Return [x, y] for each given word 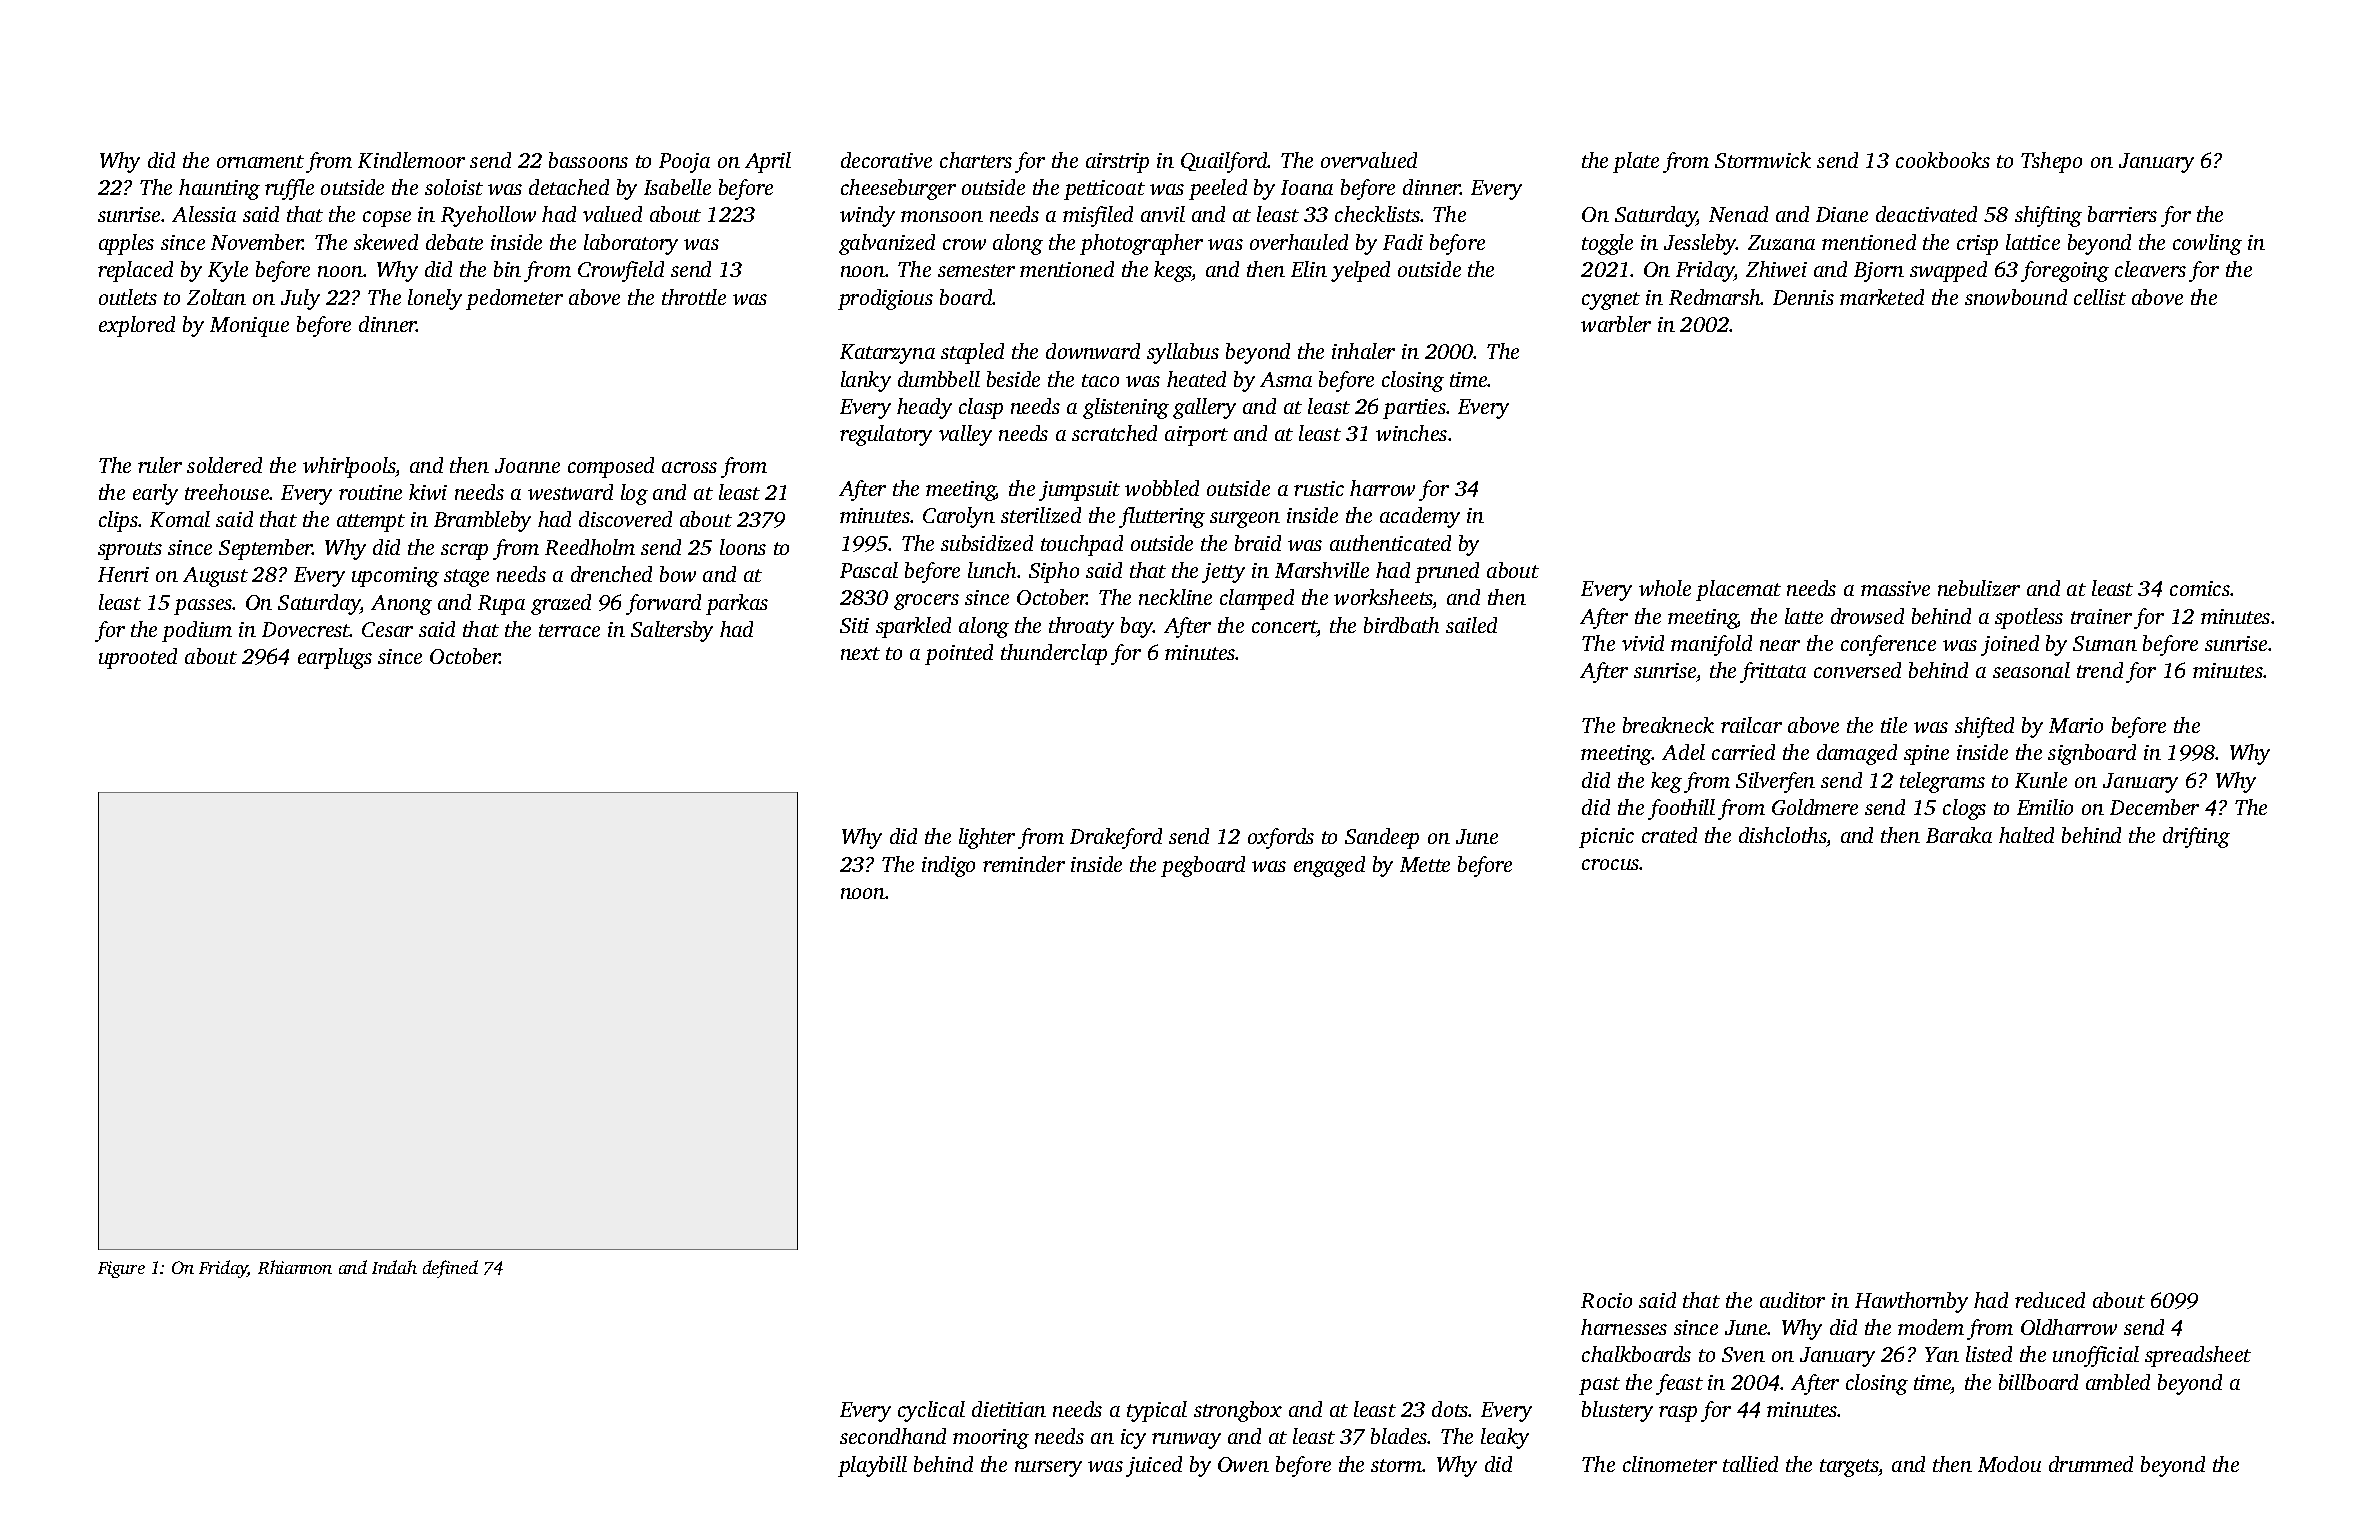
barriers [2122, 214]
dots [1450, 1409]
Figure [121, 1269]
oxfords [1281, 838]
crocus [1611, 864]
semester [976, 270]
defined [450, 1269]
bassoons [588, 160]
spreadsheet [2198, 1356]
